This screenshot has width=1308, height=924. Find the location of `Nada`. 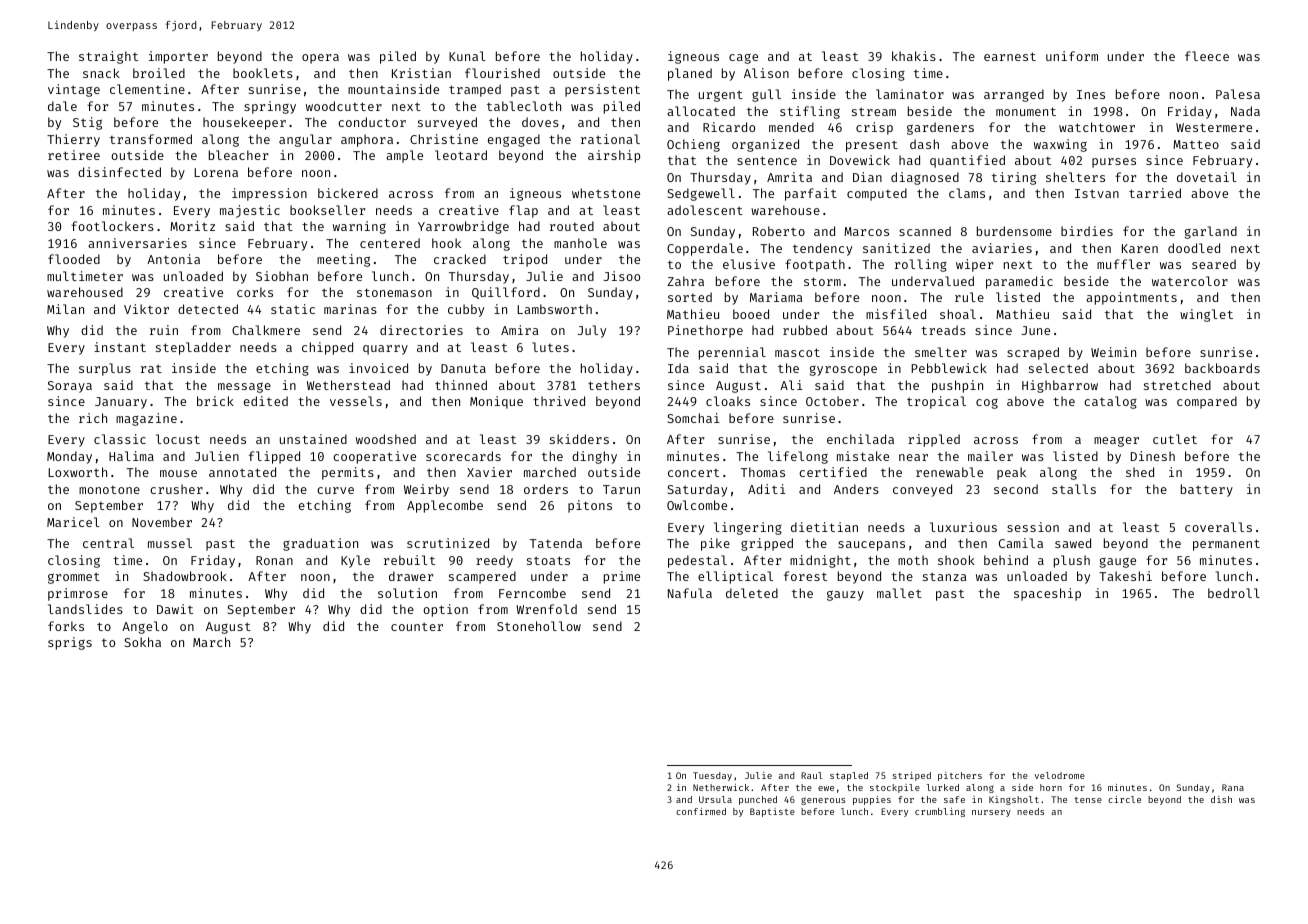

Nada is located at coordinates (1245, 111).
